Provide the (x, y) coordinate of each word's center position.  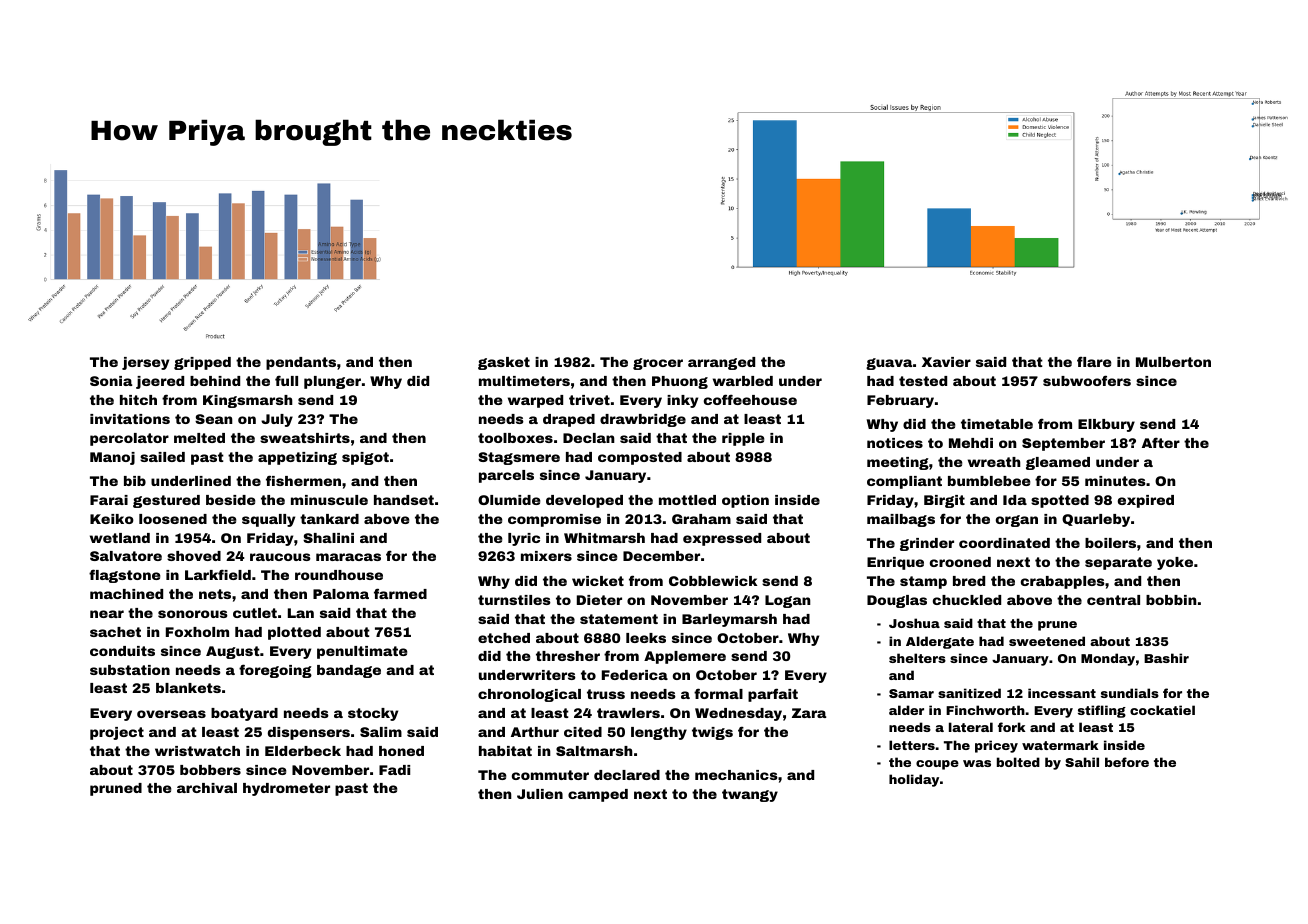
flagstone (124, 576)
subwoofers (1087, 380)
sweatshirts (305, 438)
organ (1017, 521)
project (117, 733)
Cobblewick (713, 581)
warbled (743, 381)
